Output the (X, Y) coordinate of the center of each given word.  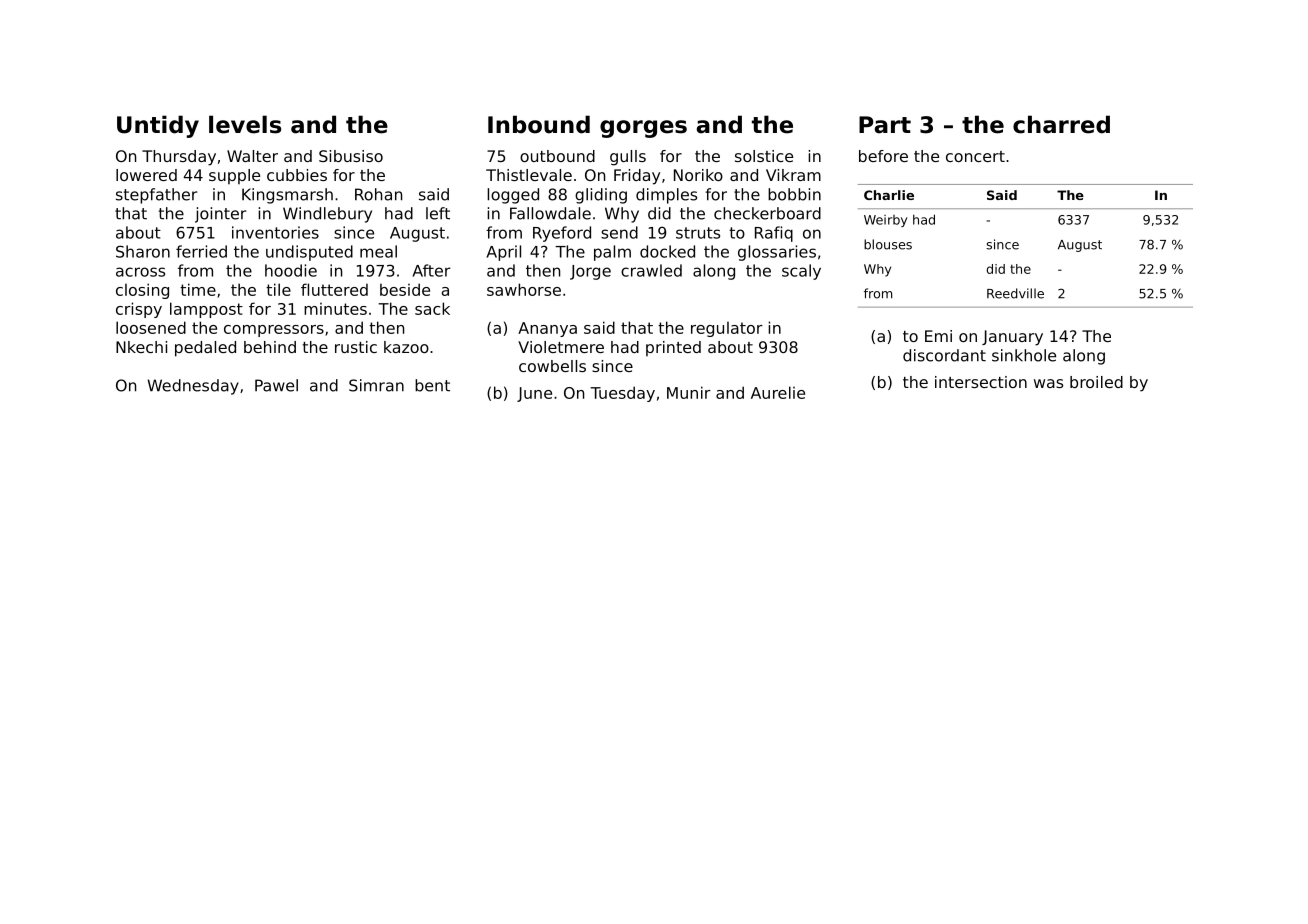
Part (885, 125)
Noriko (698, 175)
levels (245, 124)
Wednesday (193, 387)
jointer (220, 215)
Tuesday (622, 394)
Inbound (539, 124)
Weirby (885, 221)
